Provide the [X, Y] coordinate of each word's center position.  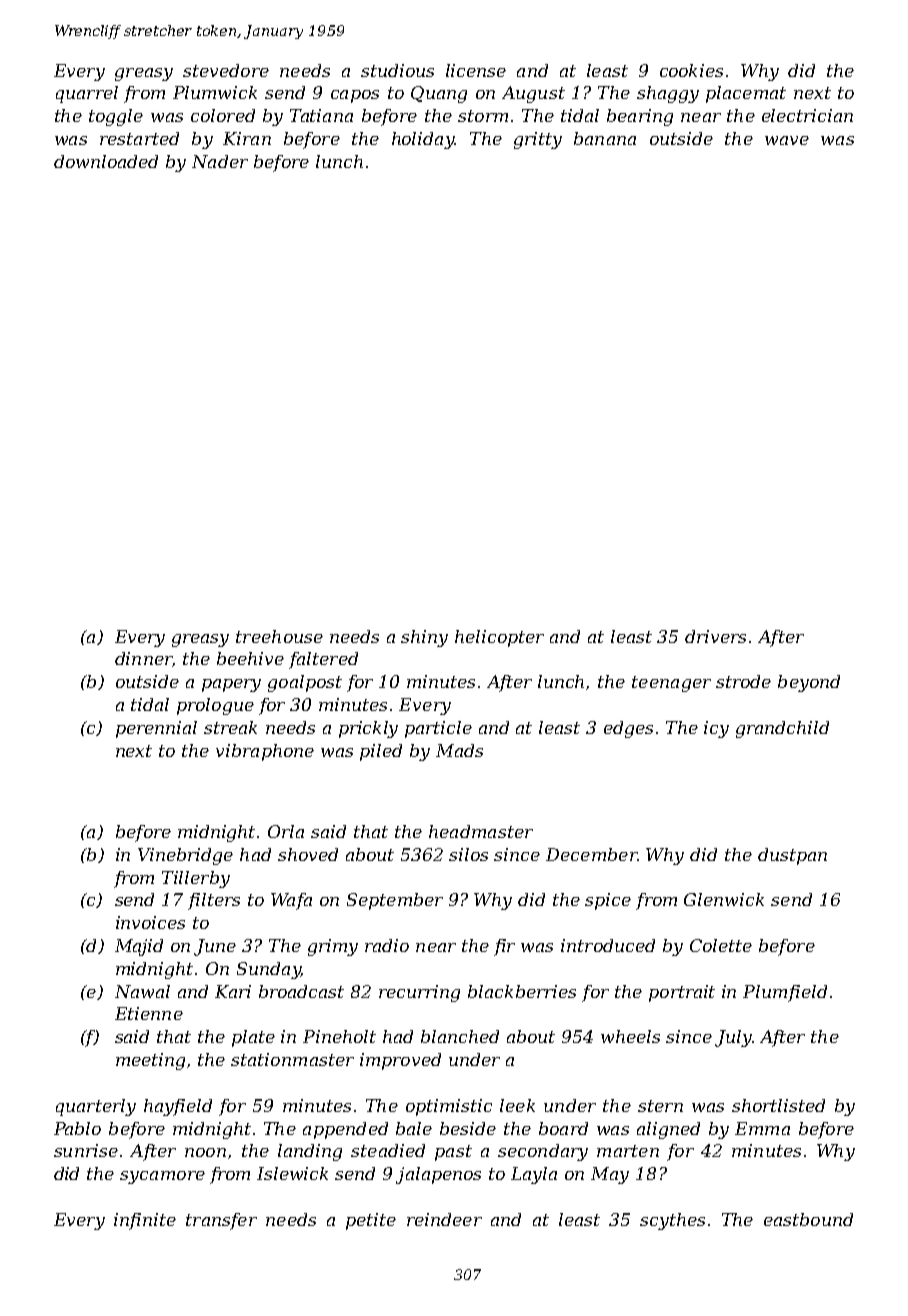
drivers [715, 636]
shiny [424, 638]
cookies [691, 70]
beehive [250, 658]
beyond [809, 683]
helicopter [499, 638]
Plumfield [785, 993]
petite [371, 1221]
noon [205, 1152]
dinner [143, 658]
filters [214, 901]
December [591, 854]
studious [397, 70]
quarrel [87, 94]
